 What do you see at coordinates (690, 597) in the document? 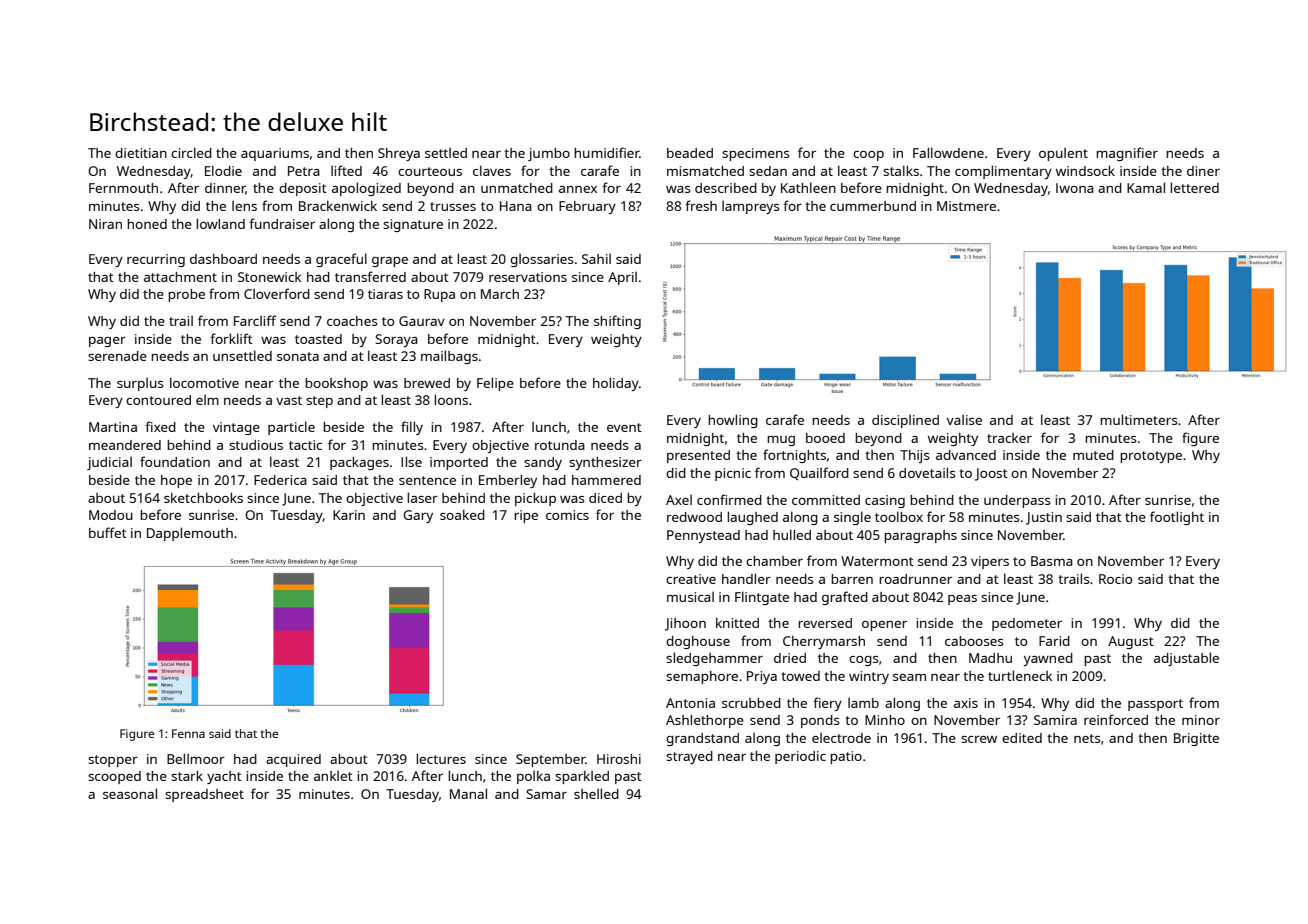
I see `musical` at bounding box center [690, 597].
